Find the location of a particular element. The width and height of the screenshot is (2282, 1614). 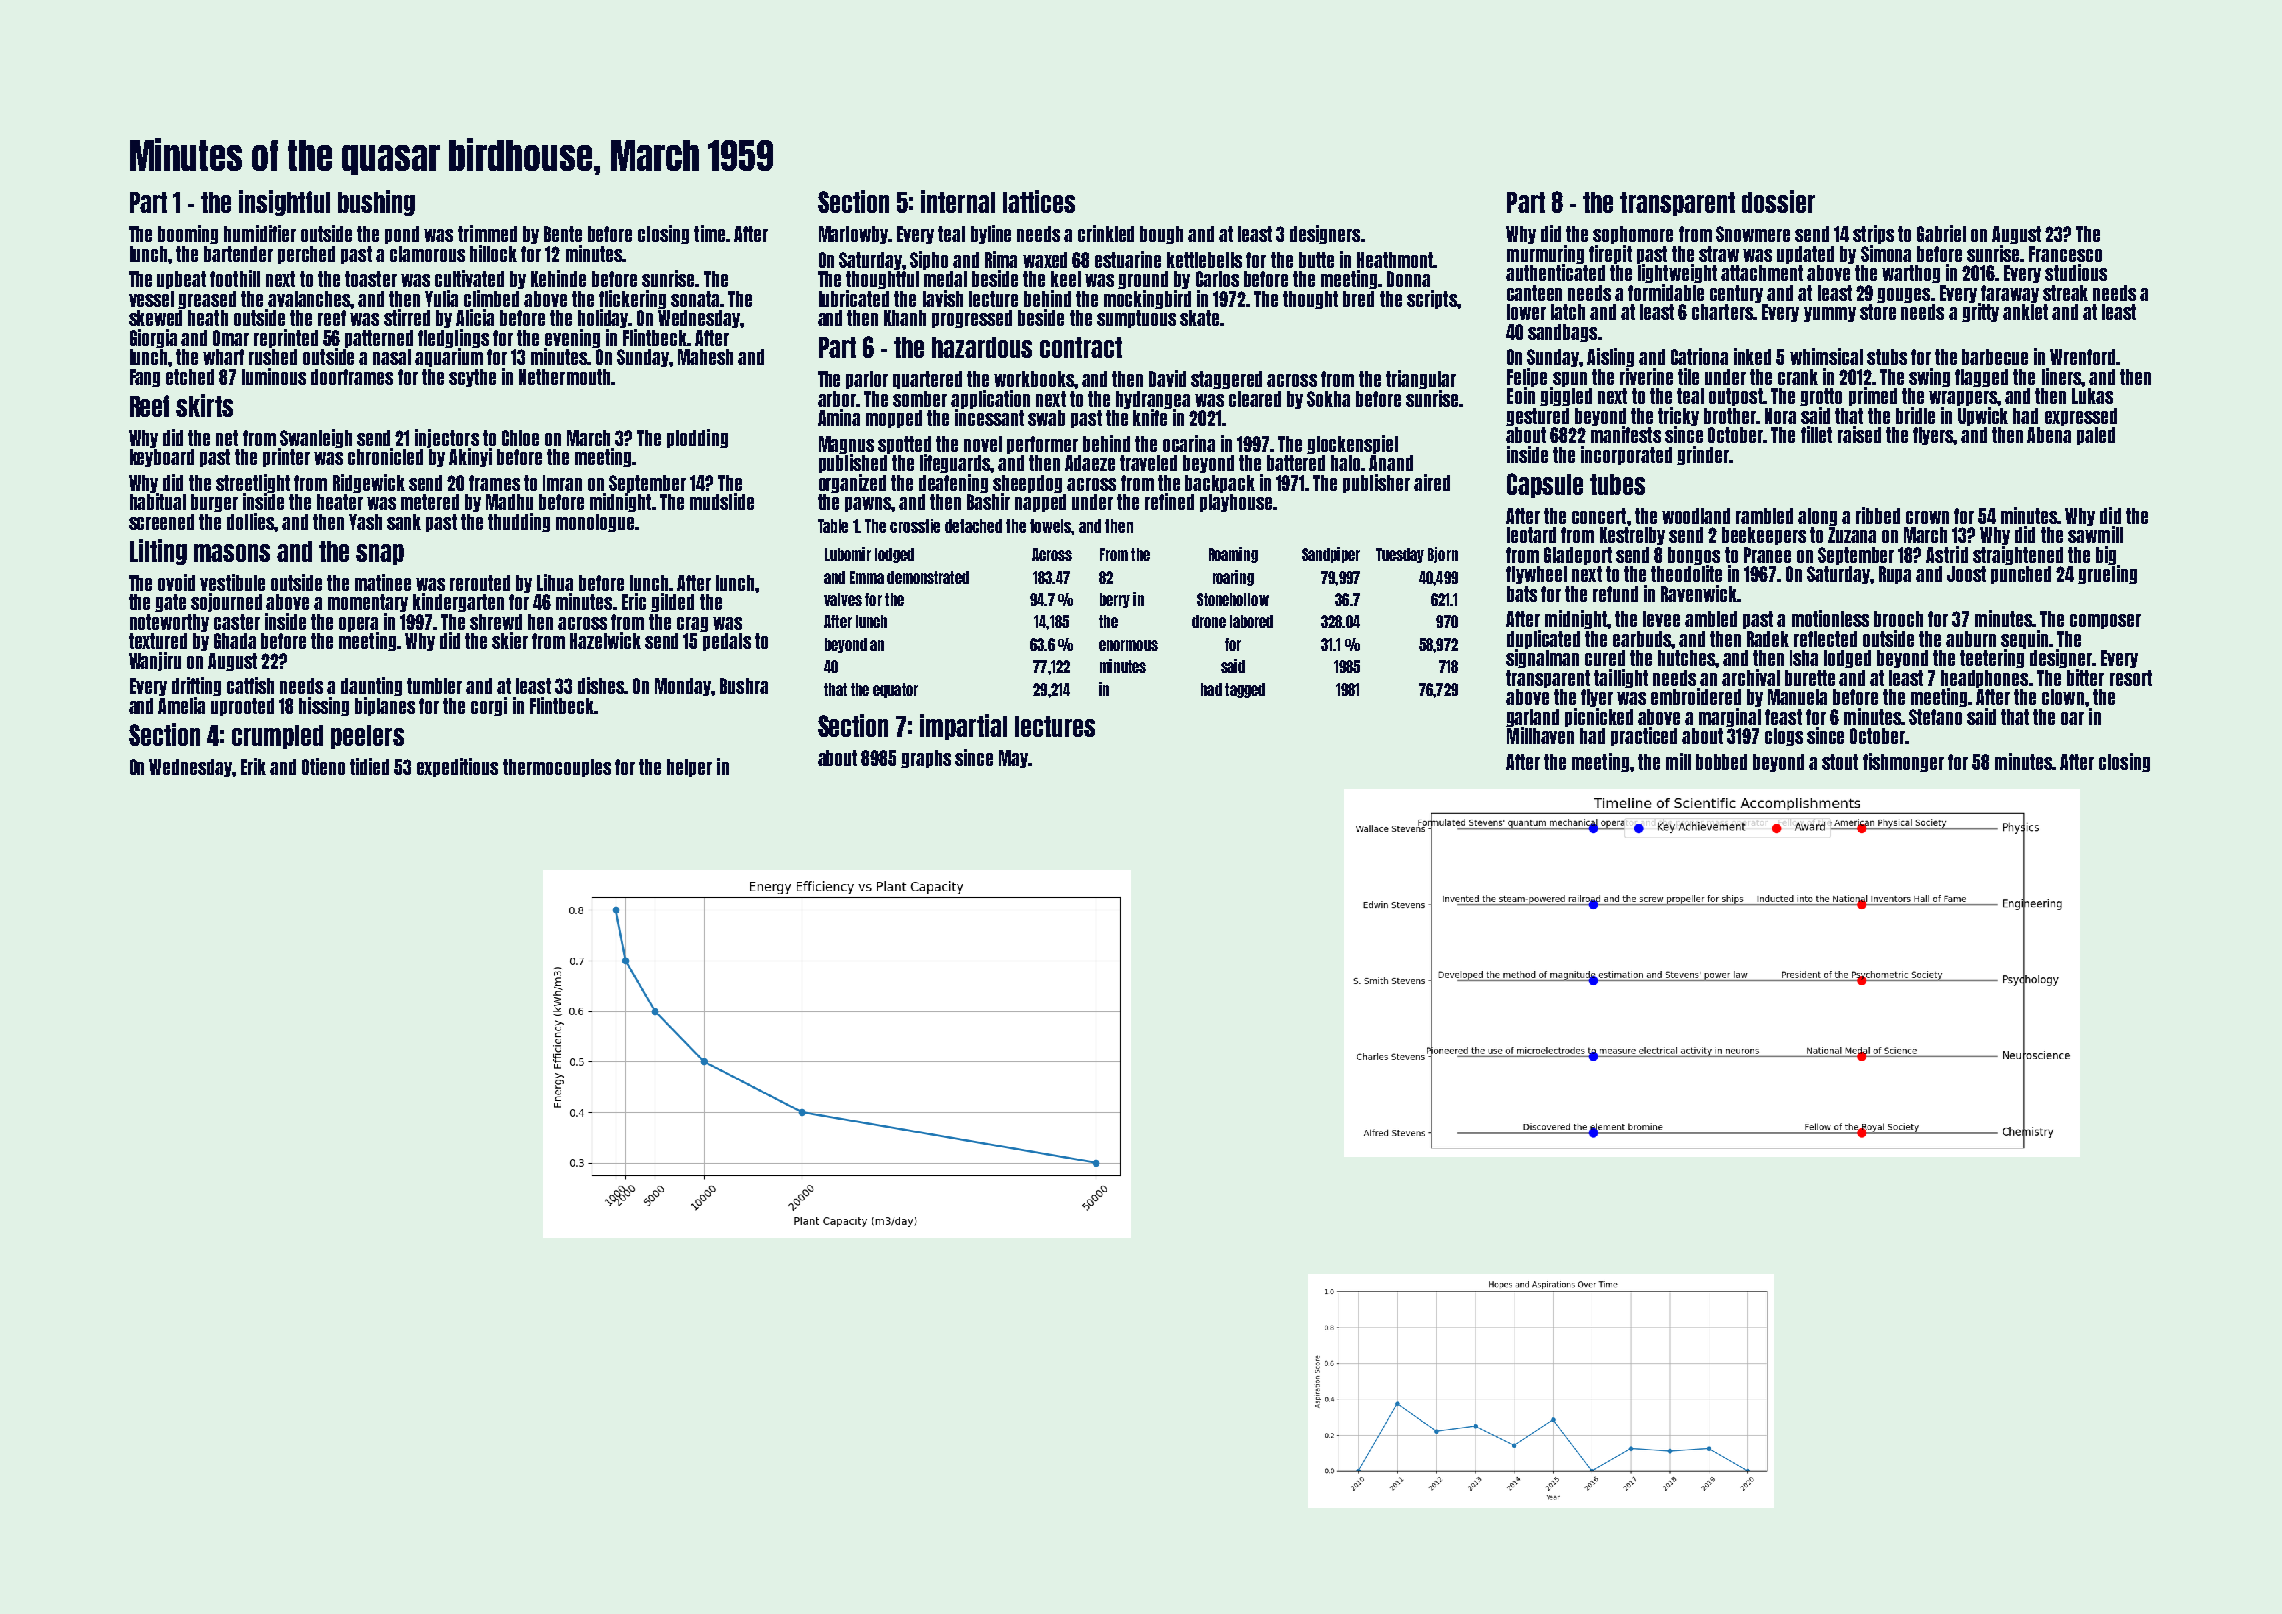

expeditious is located at coordinates (457, 767).
